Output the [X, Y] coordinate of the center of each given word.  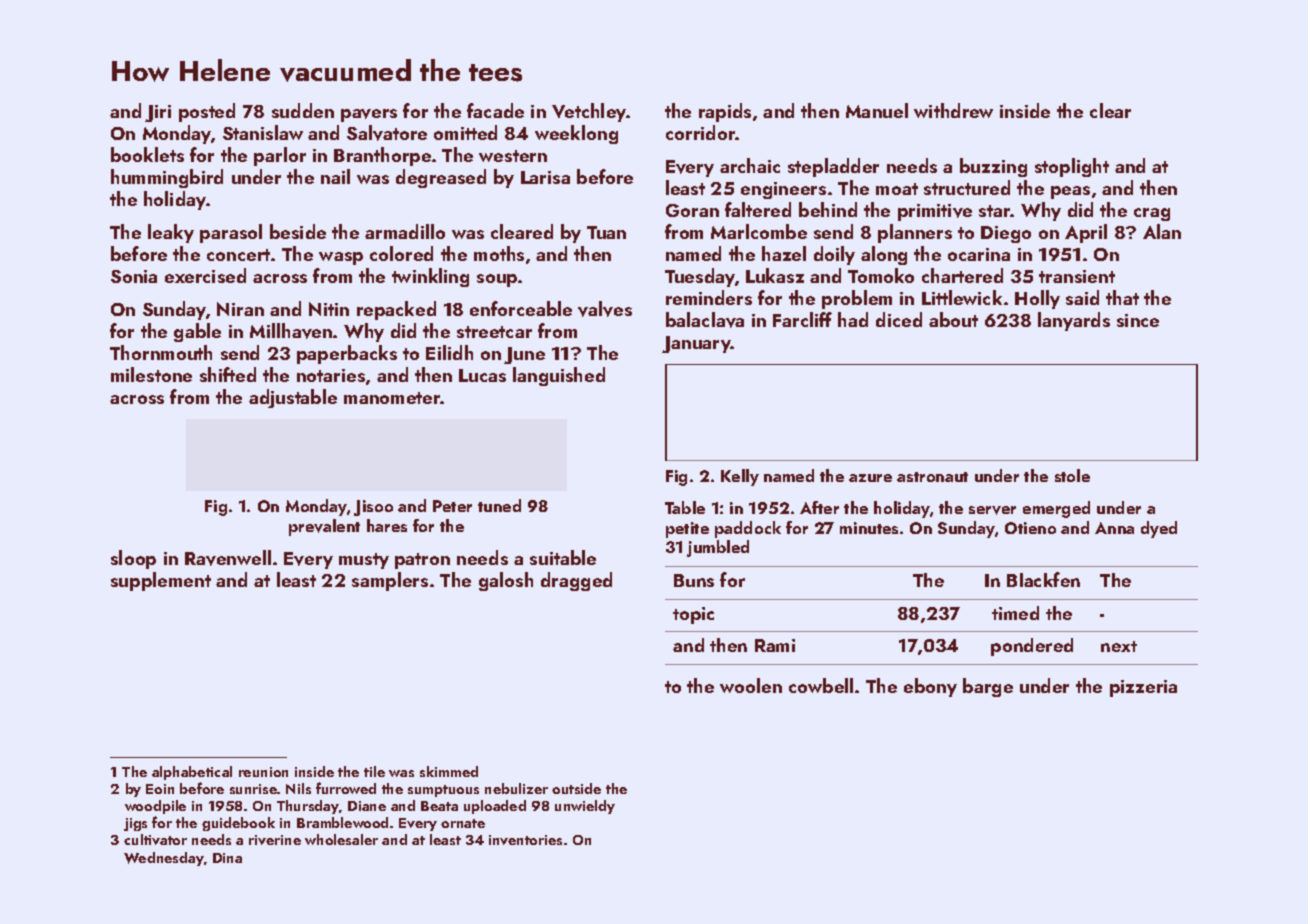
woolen [751, 685]
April [1086, 233]
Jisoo [373, 508]
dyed [1159, 529]
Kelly [740, 477]
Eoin [160, 789]
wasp [341, 258]
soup [497, 280]
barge [988, 687]
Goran [692, 210]
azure [870, 478]
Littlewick [962, 297]
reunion [263, 772]
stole [1072, 475]
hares [387, 525]
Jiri [158, 113]
